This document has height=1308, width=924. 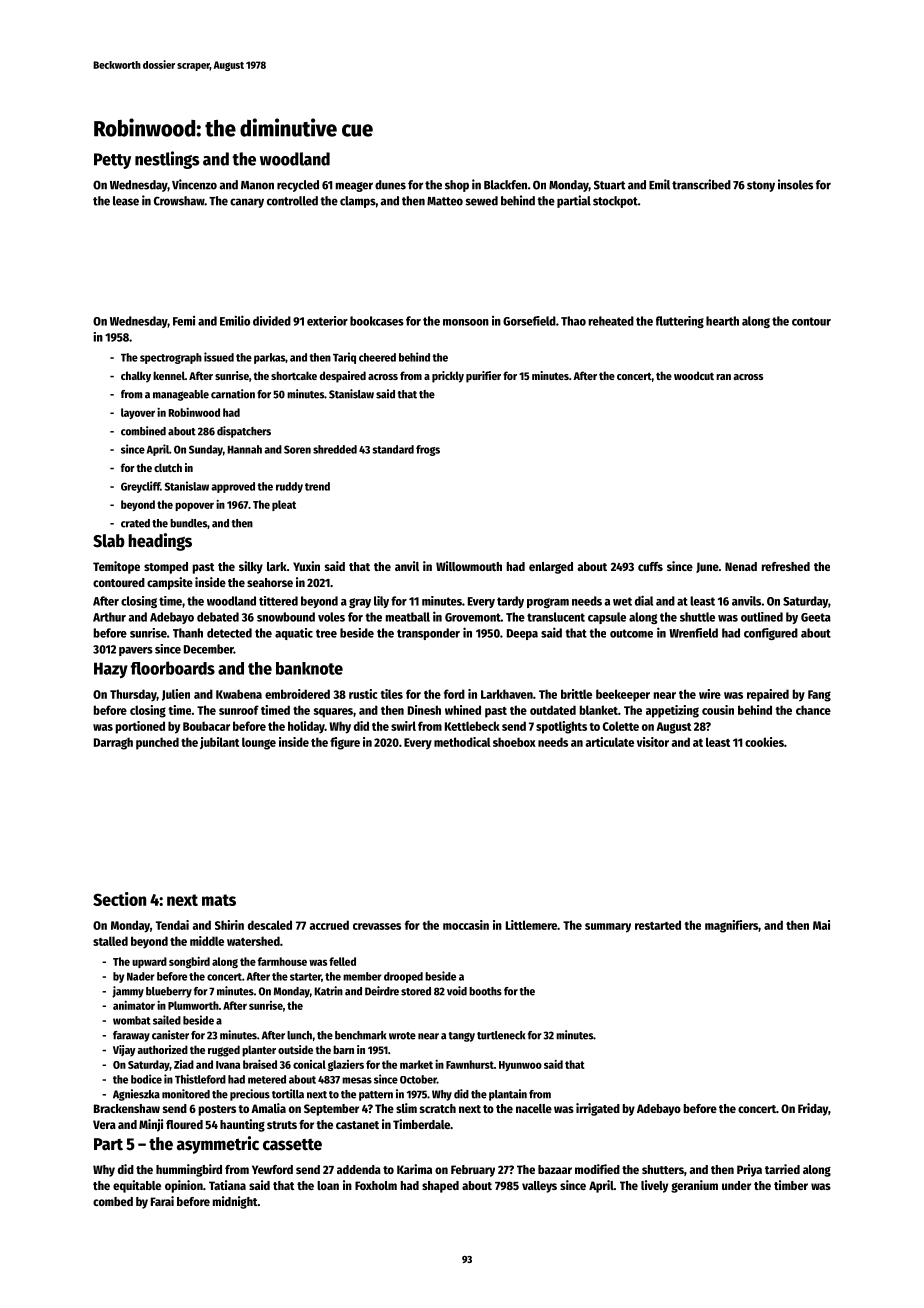 What do you see at coordinates (736, 1185) in the document?
I see `under` at bounding box center [736, 1185].
